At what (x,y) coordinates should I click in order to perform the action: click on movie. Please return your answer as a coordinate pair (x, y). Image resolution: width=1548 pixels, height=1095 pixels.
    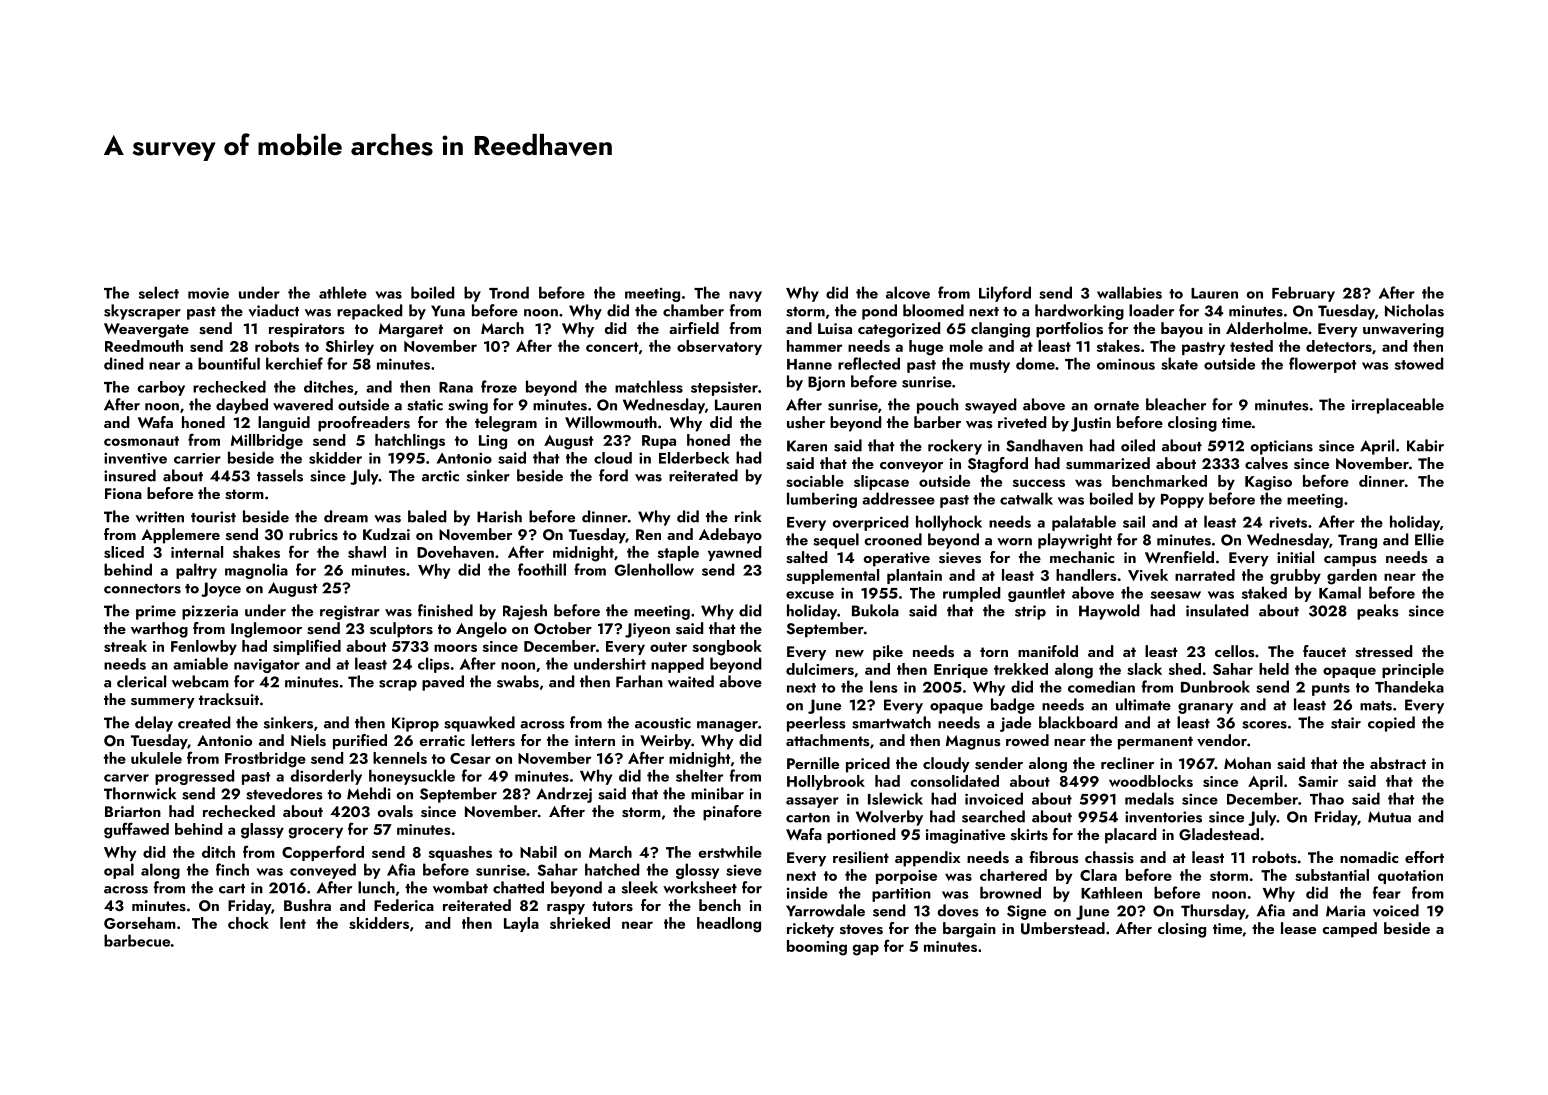
    Looking at the image, I should click on (208, 293).
